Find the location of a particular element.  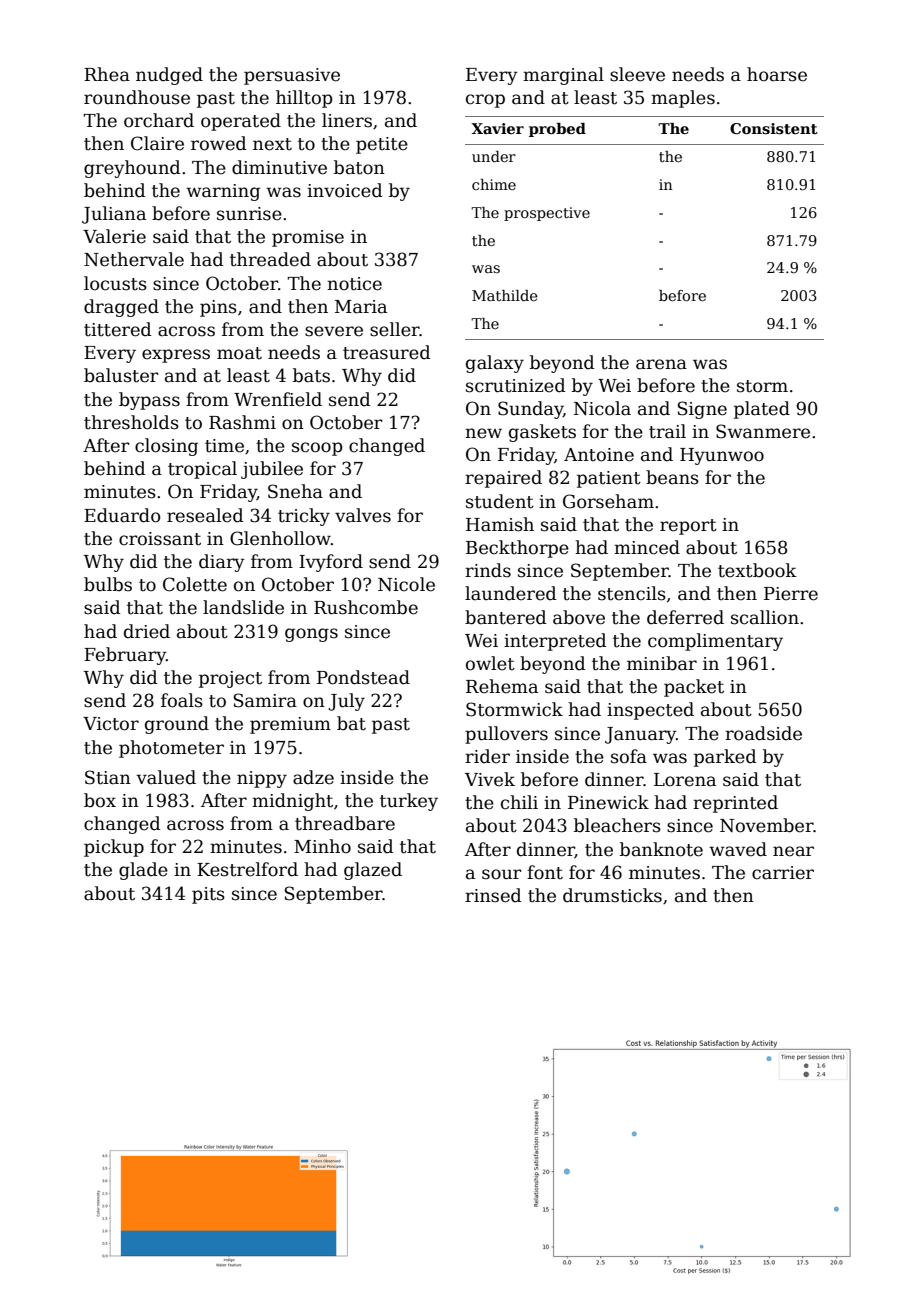

scoop is located at coordinates (317, 449).
